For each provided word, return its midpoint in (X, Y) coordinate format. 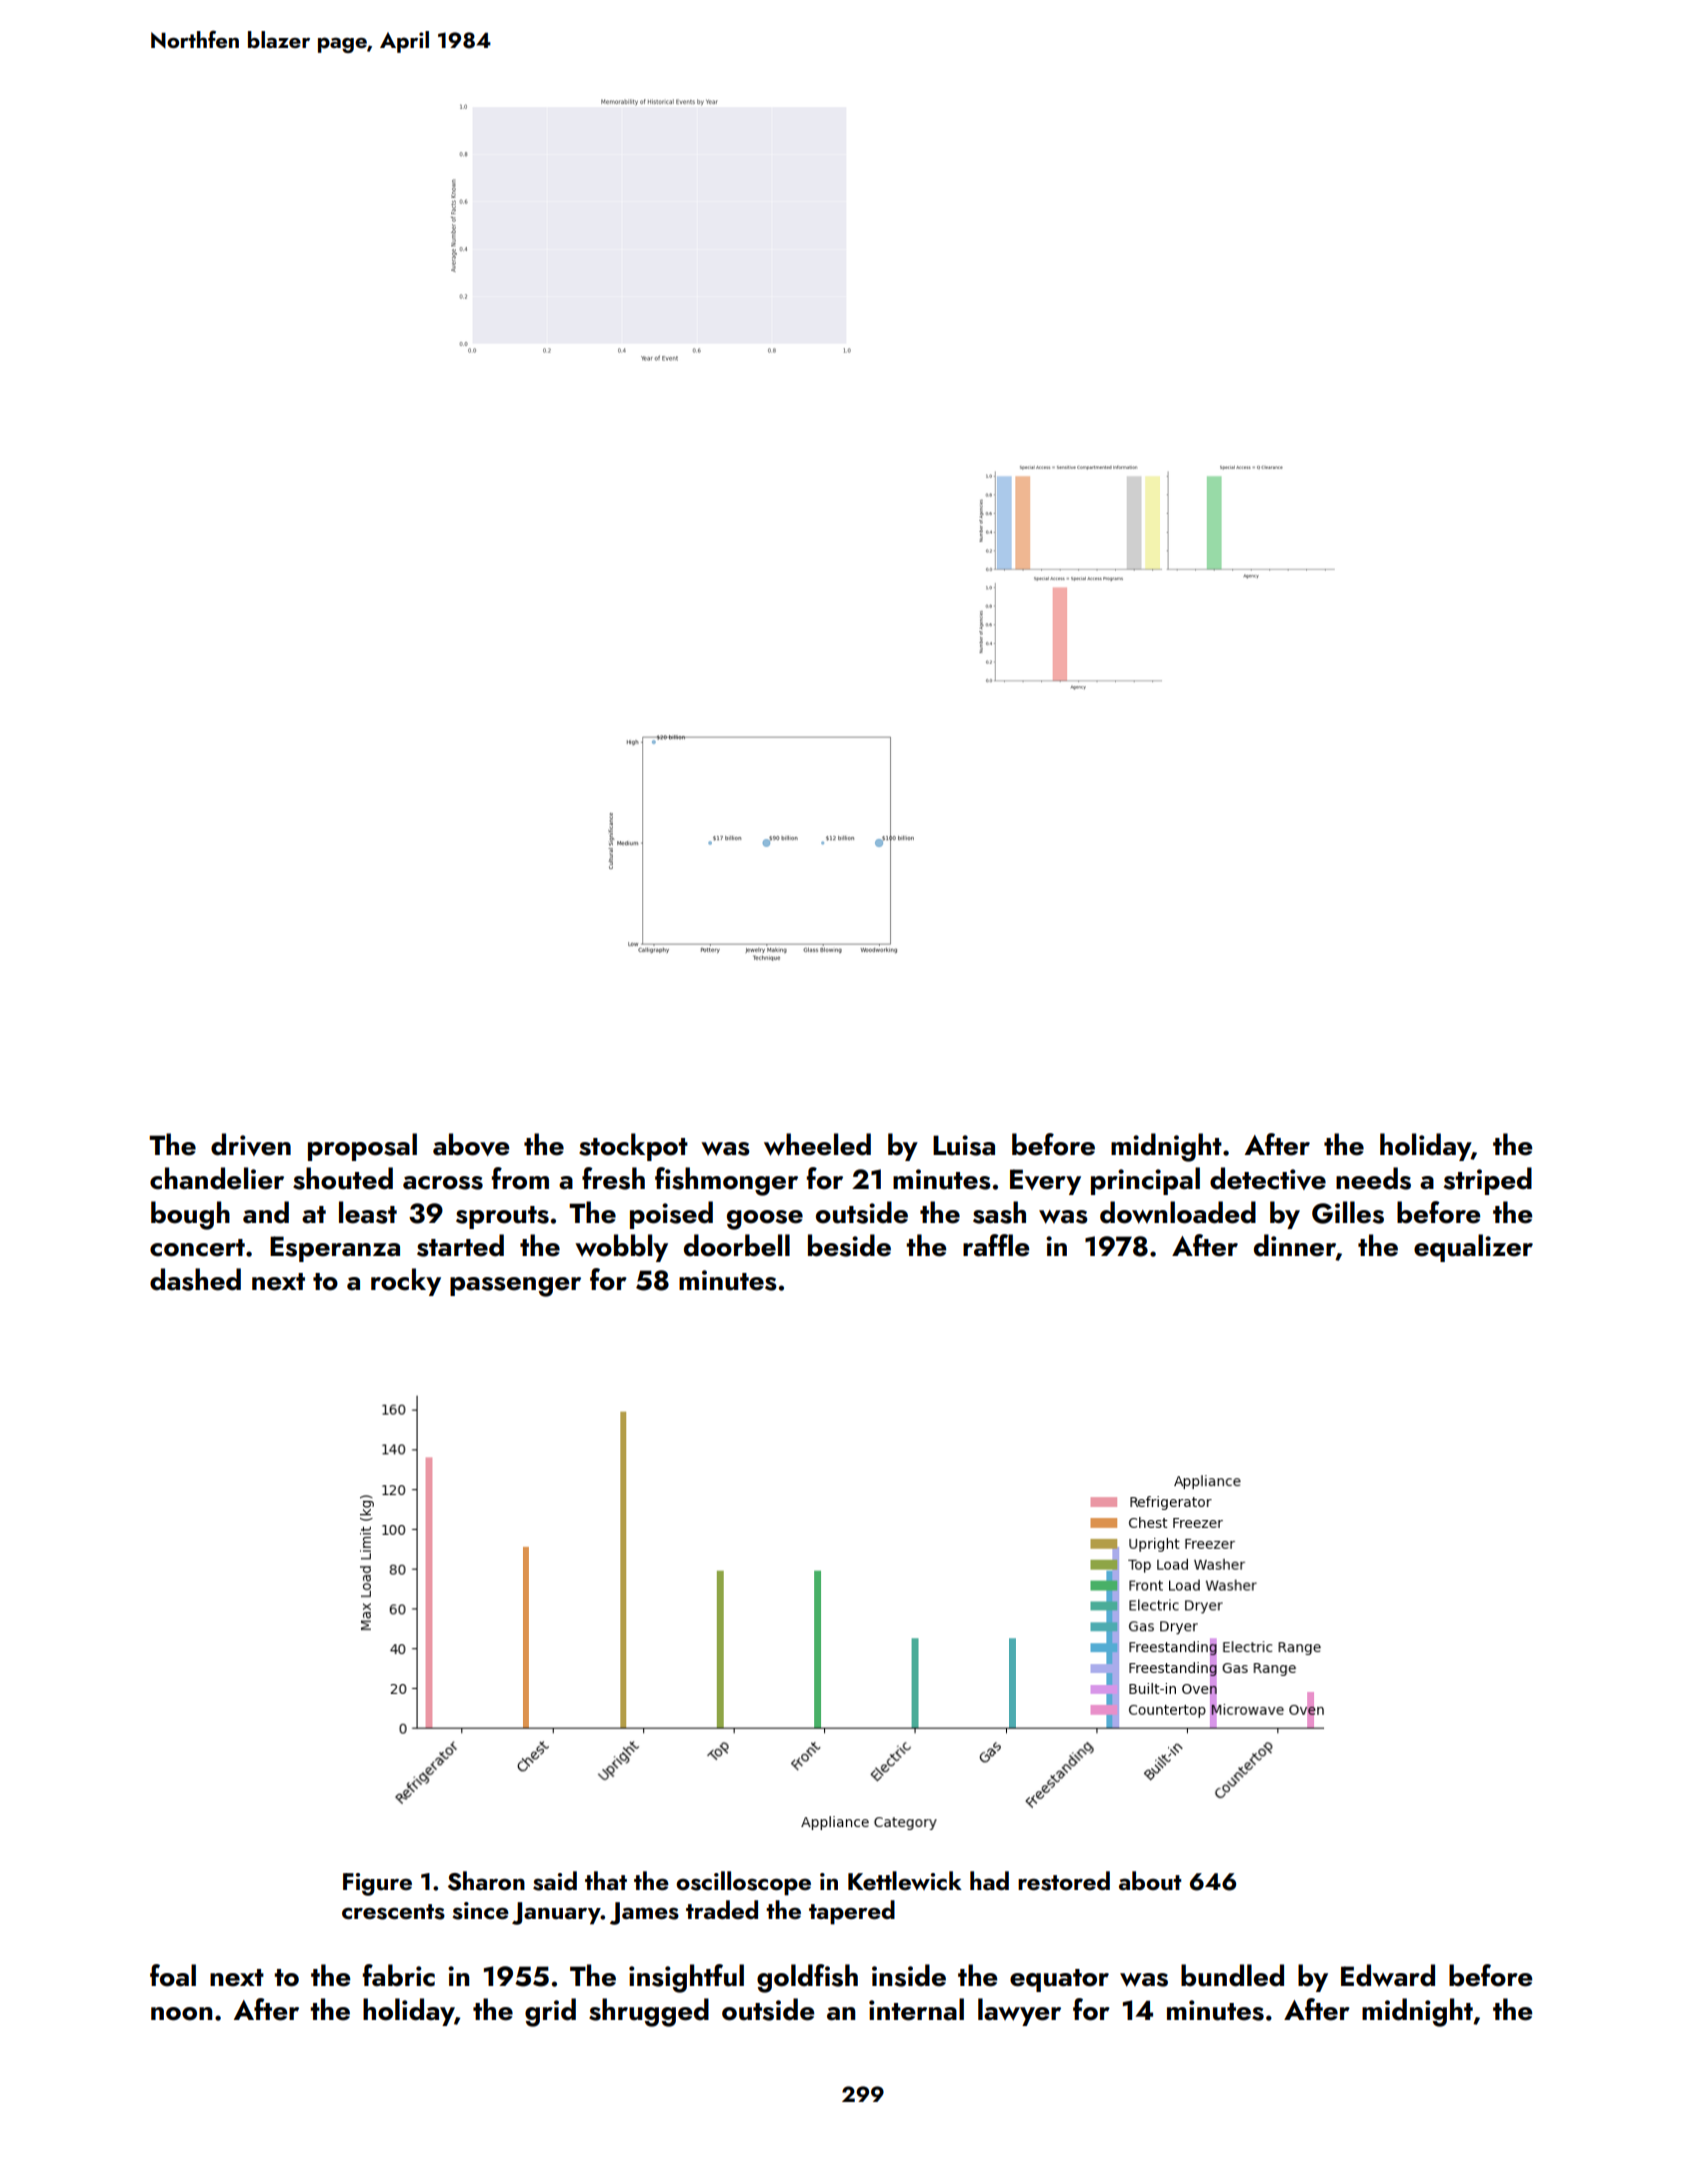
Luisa (964, 1145)
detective (1268, 1178)
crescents (393, 1912)
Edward (1388, 1975)
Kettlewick (905, 1880)
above (471, 1144)
